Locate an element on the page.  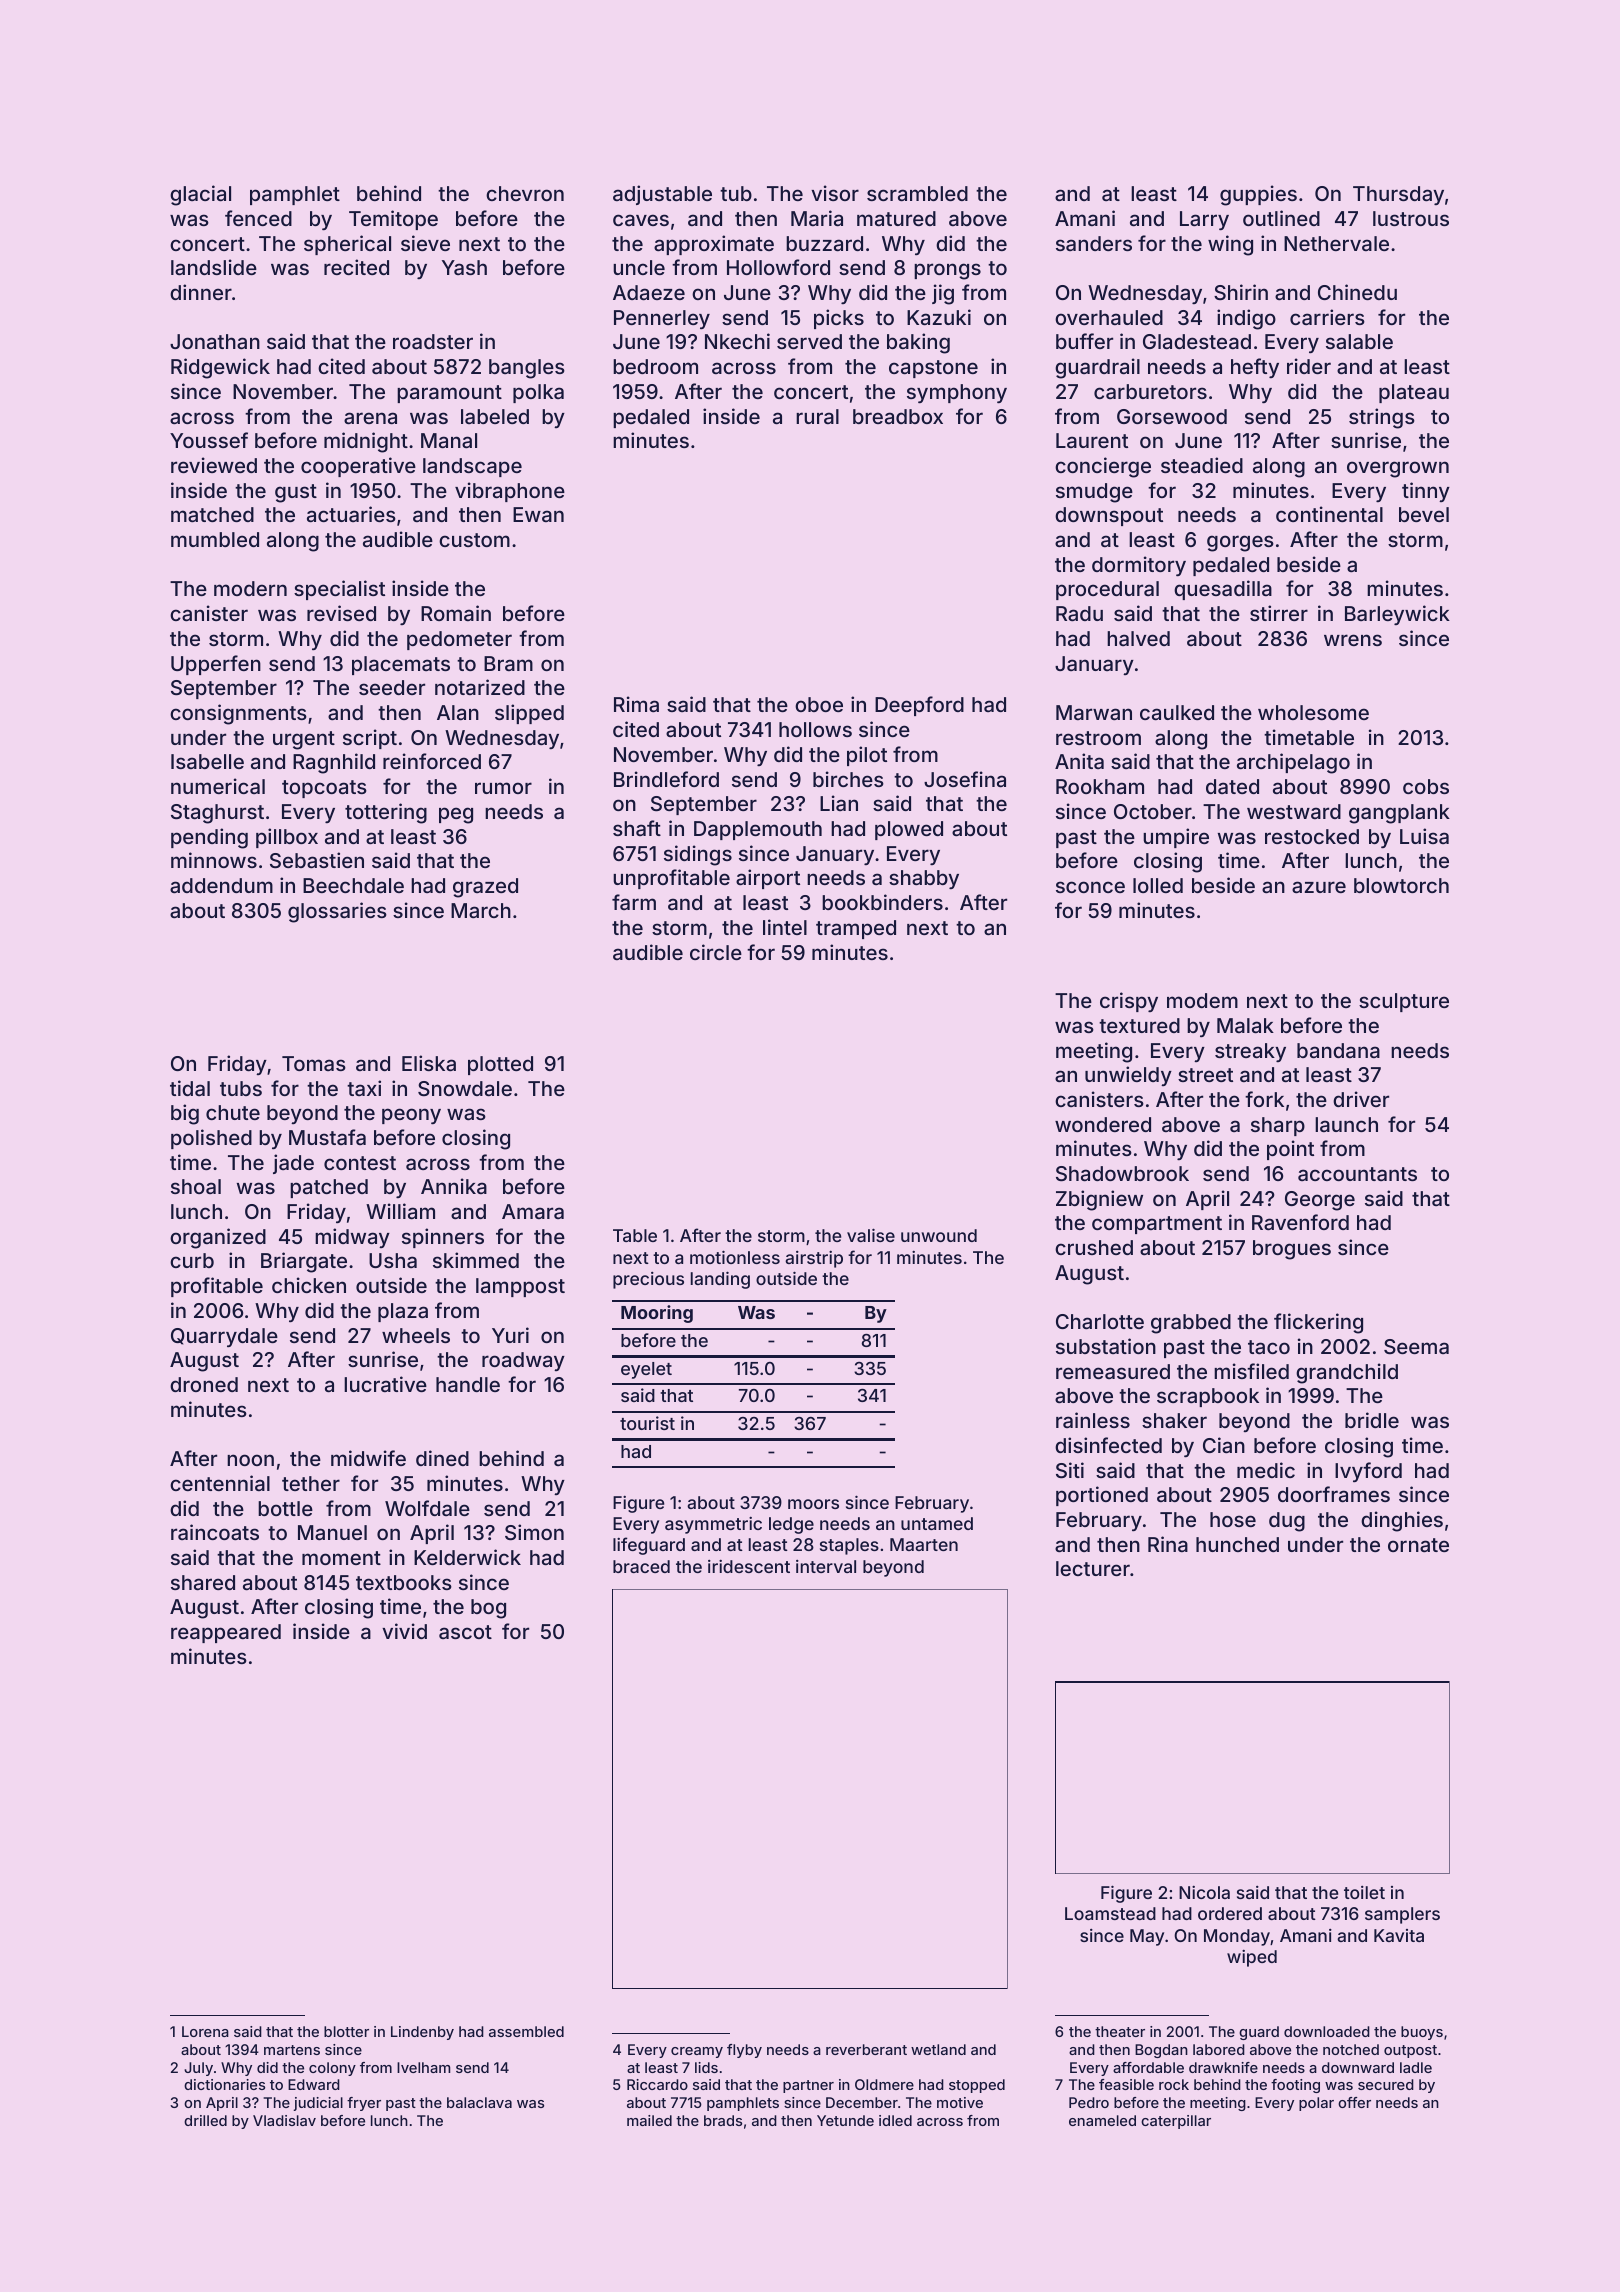
bevel is located at coordinates (1424, 514).
